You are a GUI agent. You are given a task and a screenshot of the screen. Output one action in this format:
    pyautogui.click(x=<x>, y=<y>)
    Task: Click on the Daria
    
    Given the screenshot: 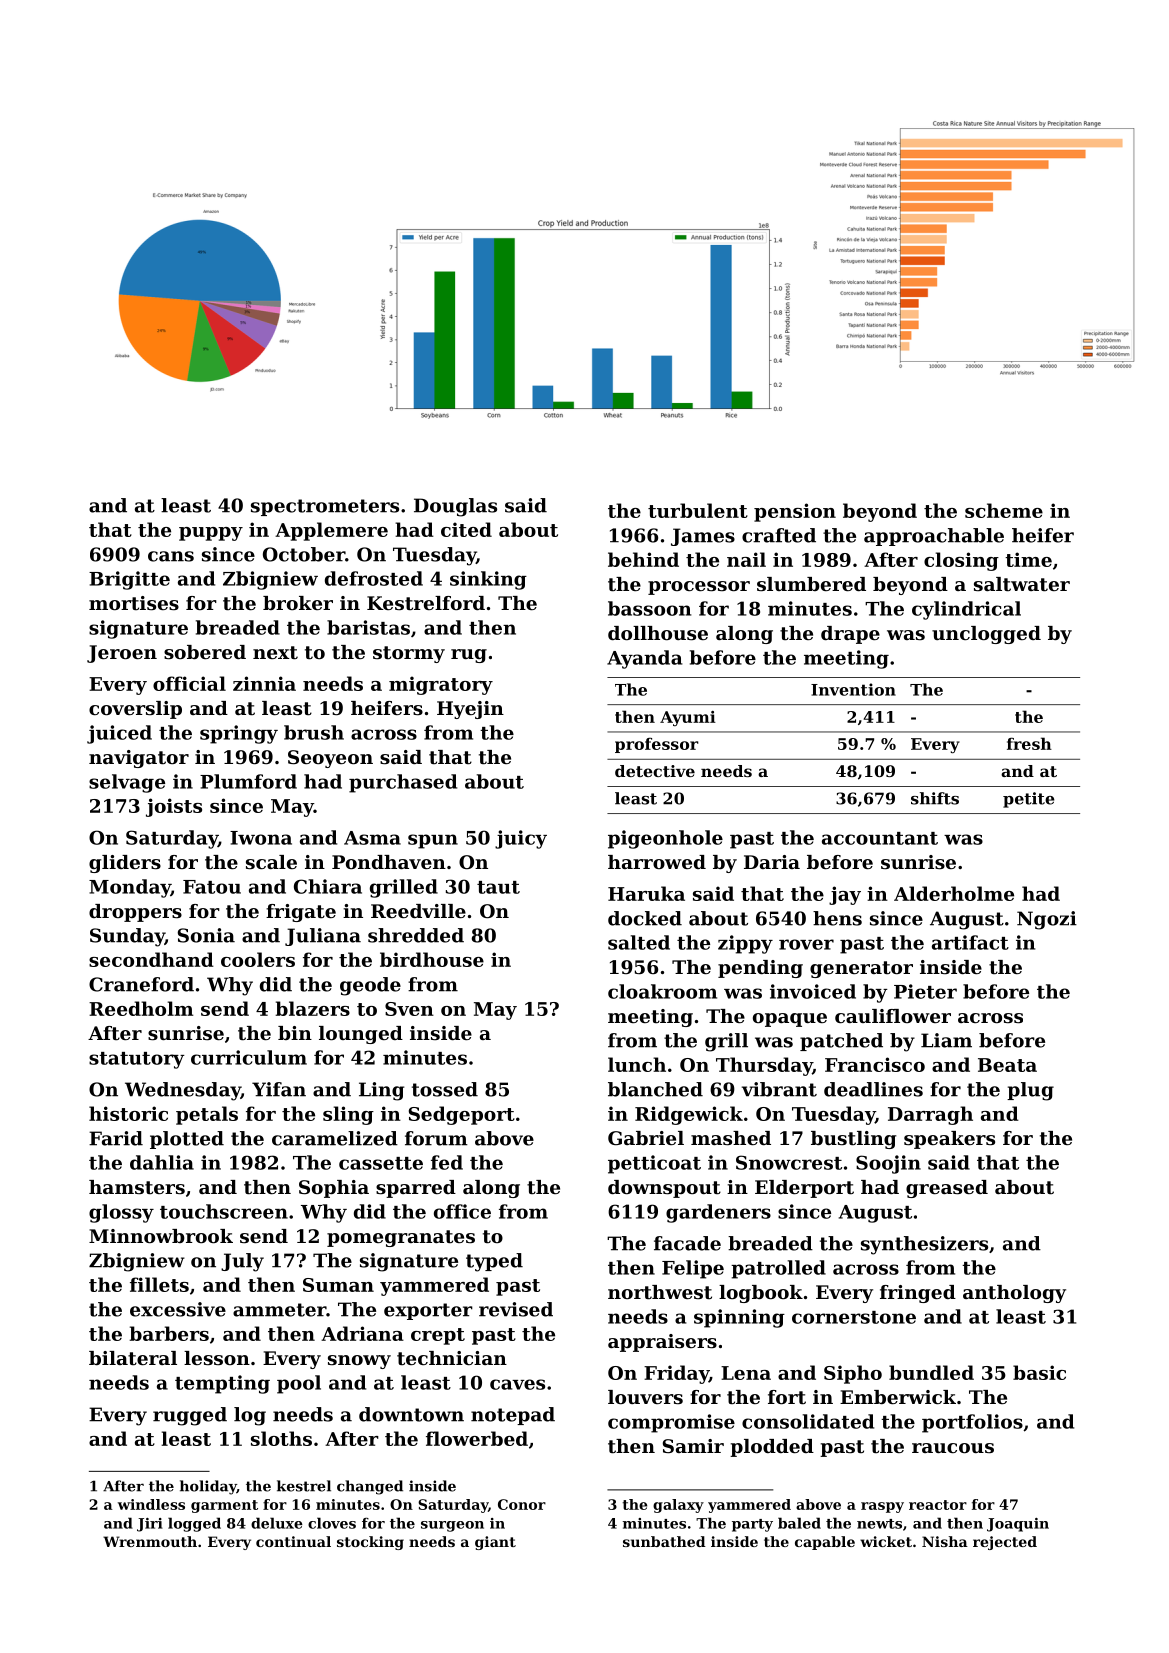 What is the action you would take?
    pyautogui.click(x=772, y=862)
